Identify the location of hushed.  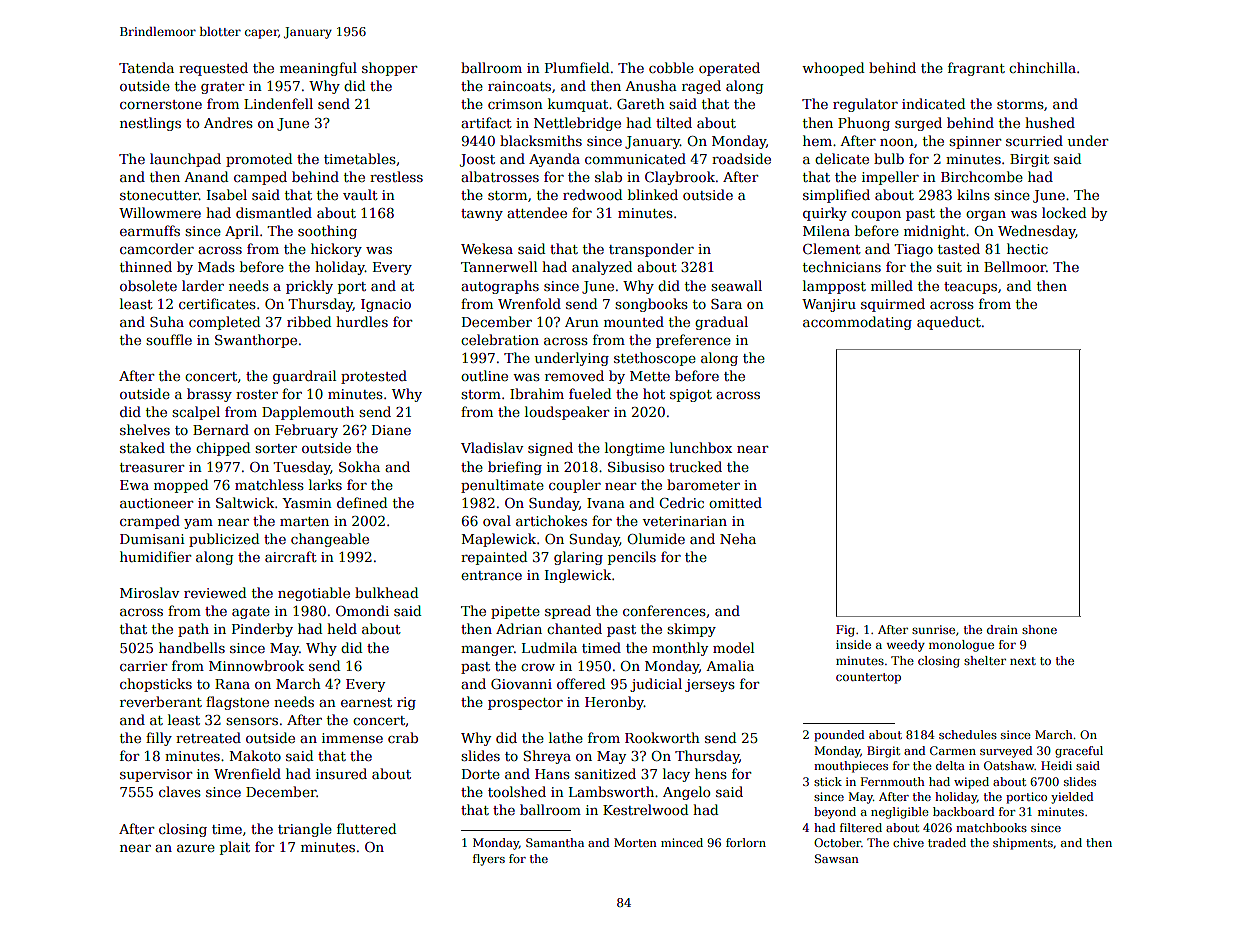
(1050, 122).
